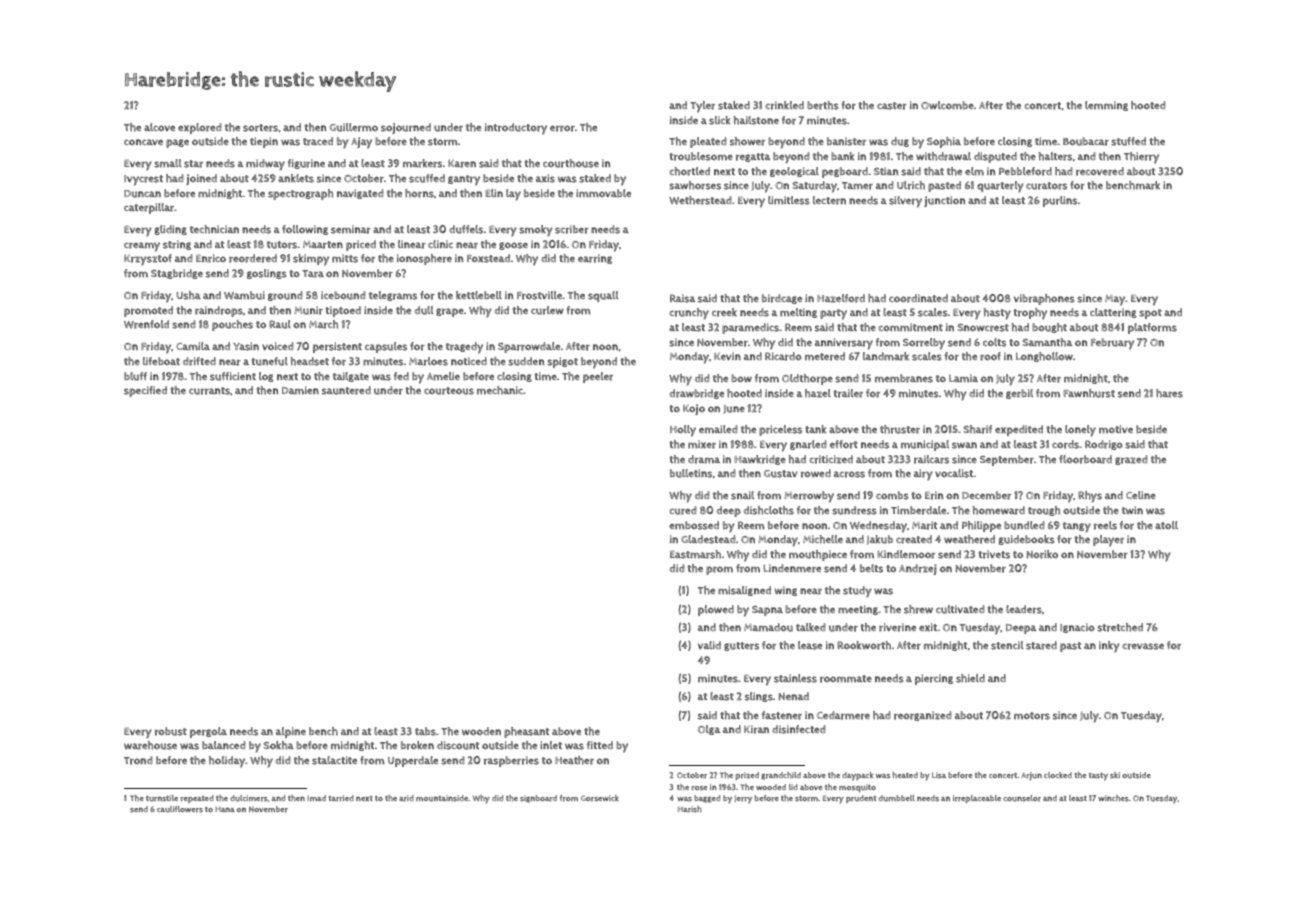  What do you see at coordinates (683, 431) in the screenshot?
I see `Holly` at bounding box center [683, 431].
